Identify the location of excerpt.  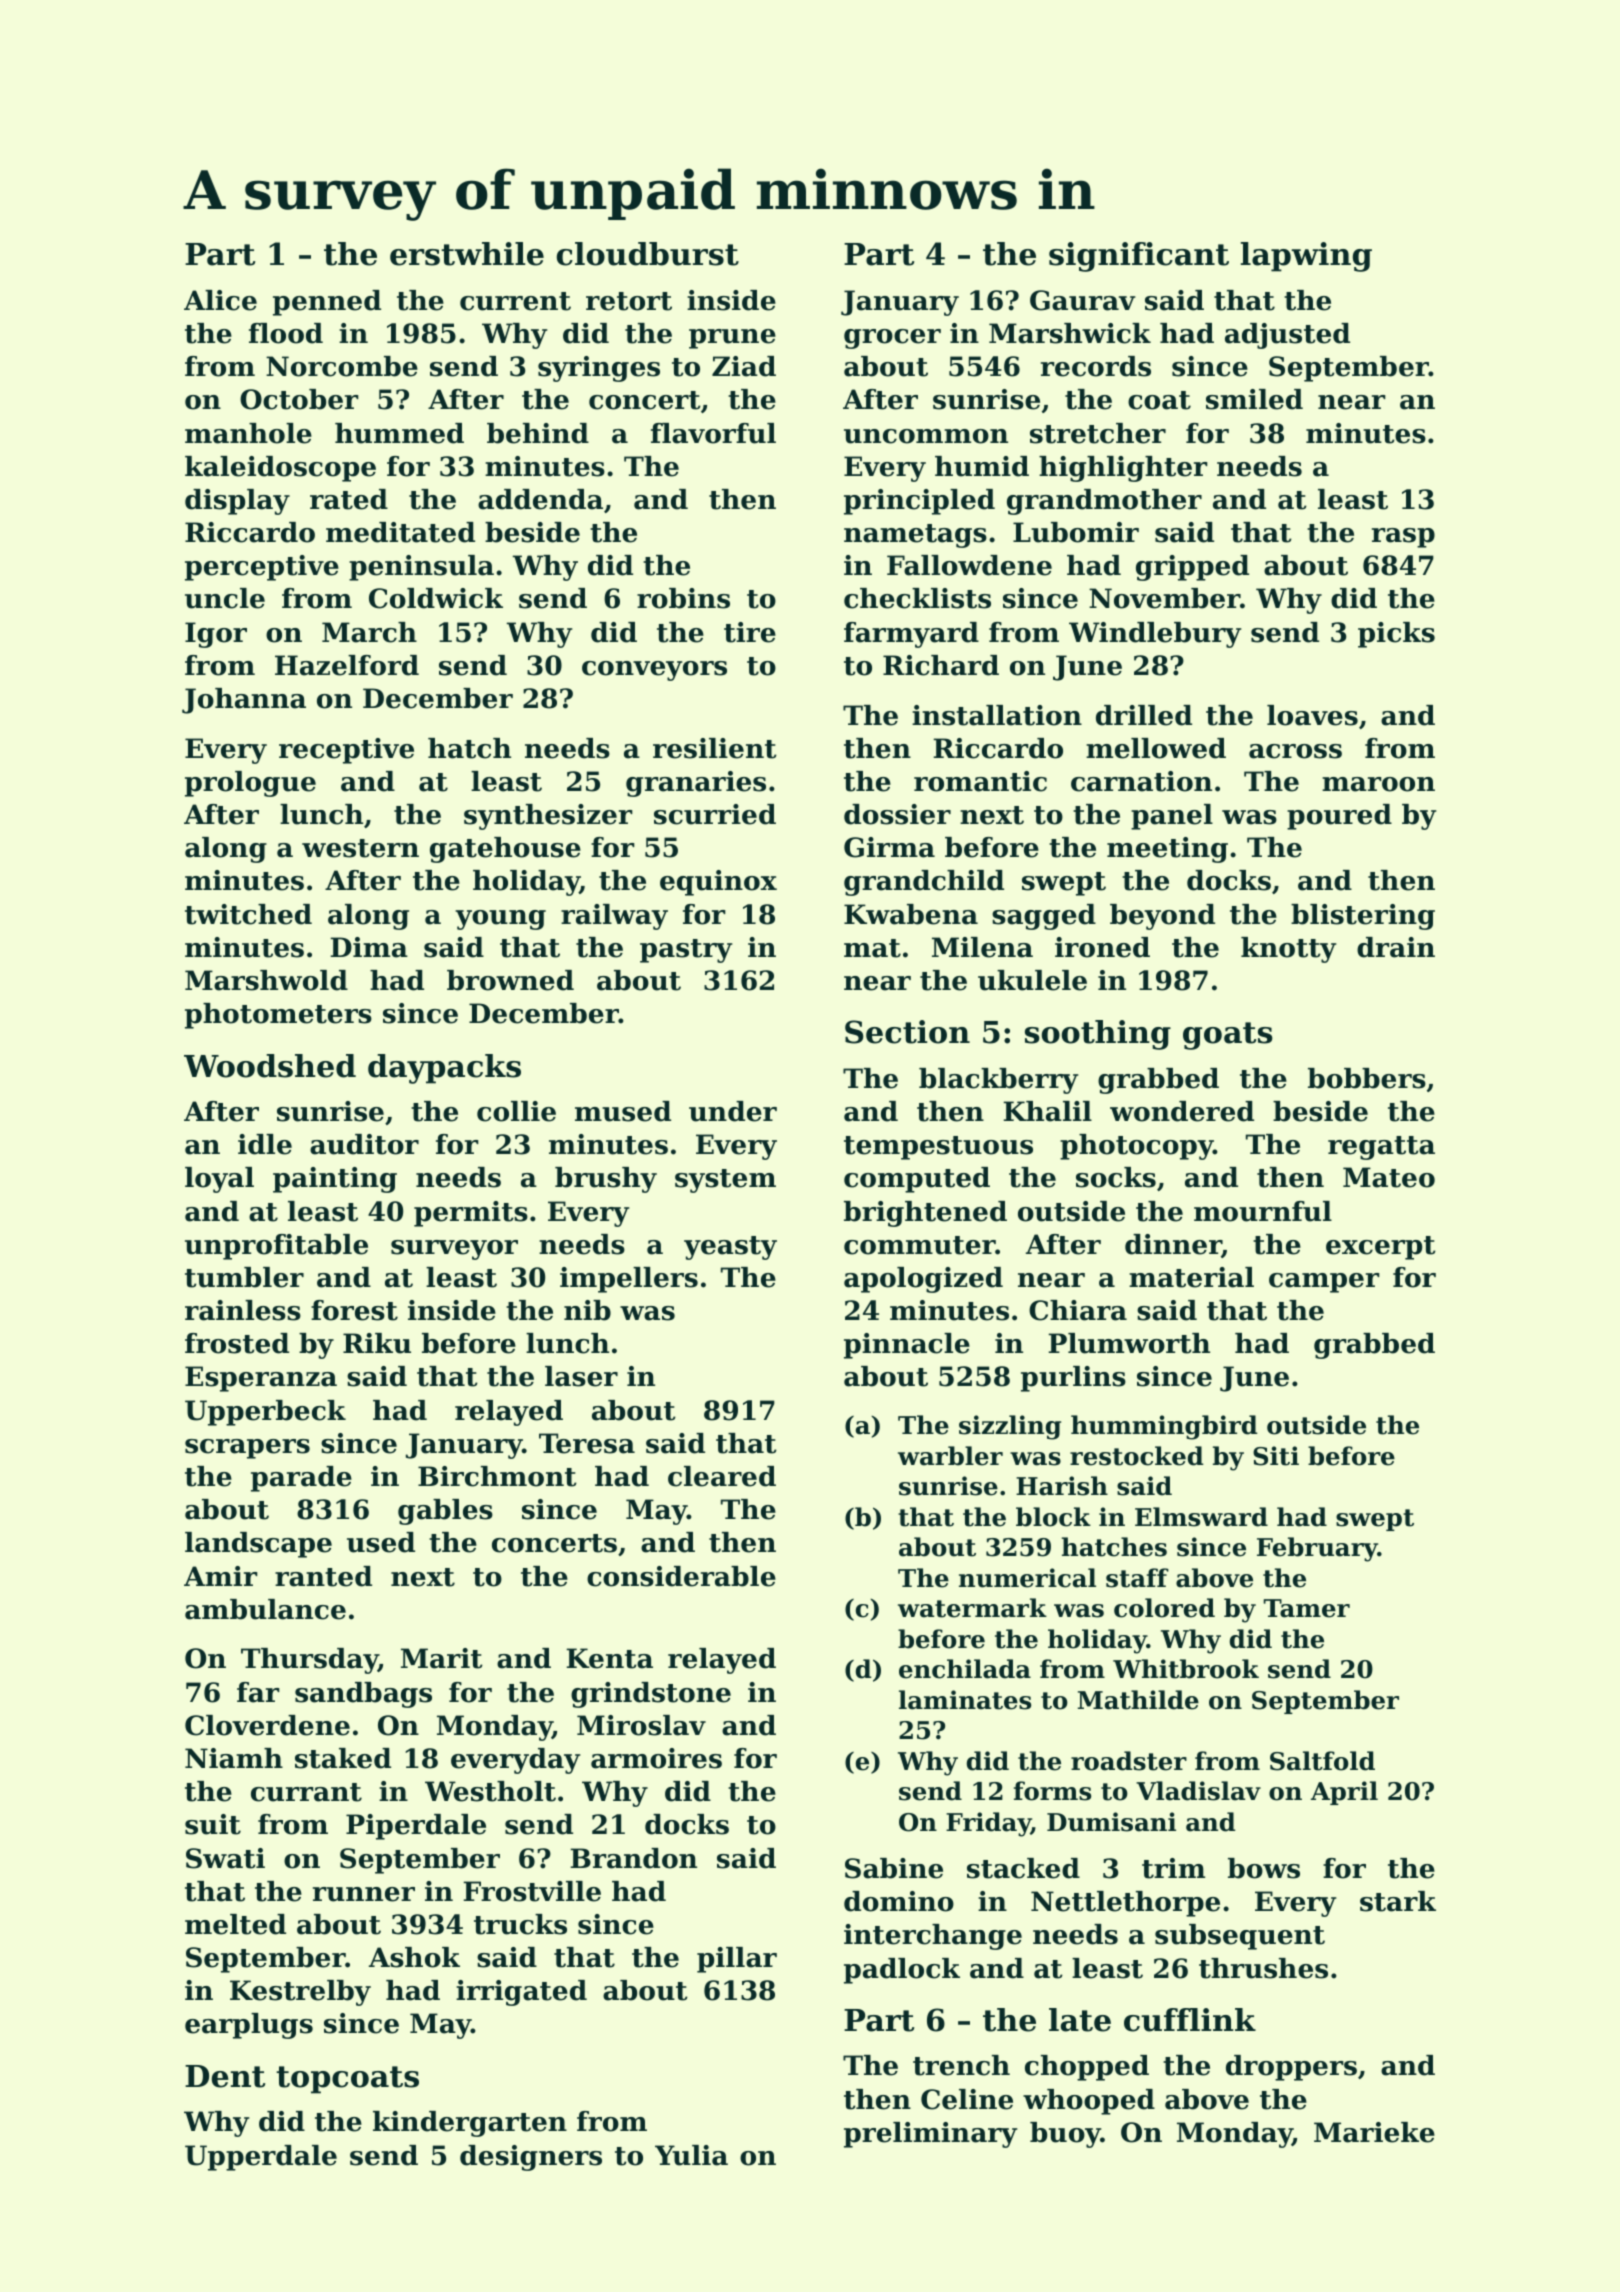
(1381, 1248).
